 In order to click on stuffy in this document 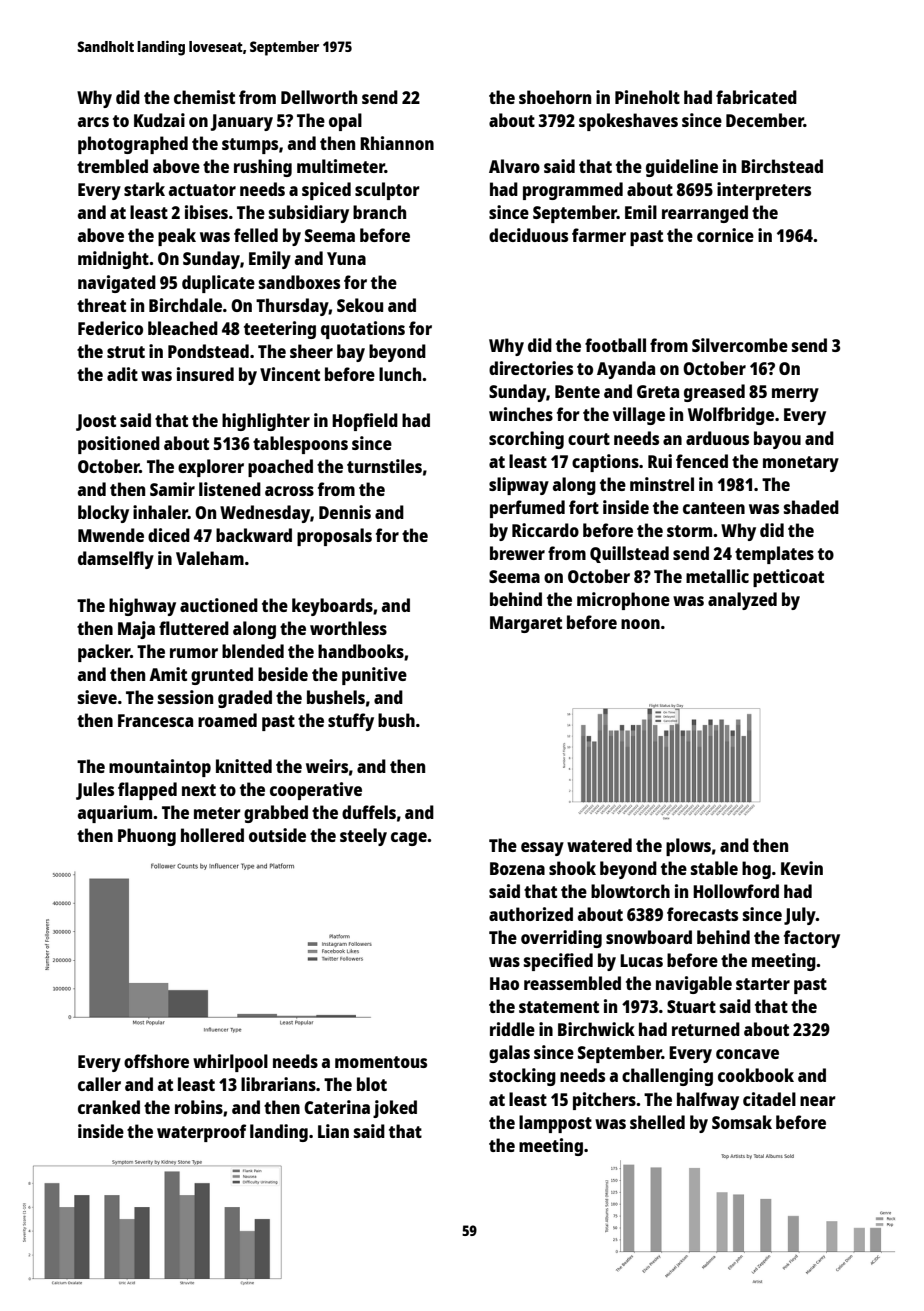, I will do `click(351, 722)`.
